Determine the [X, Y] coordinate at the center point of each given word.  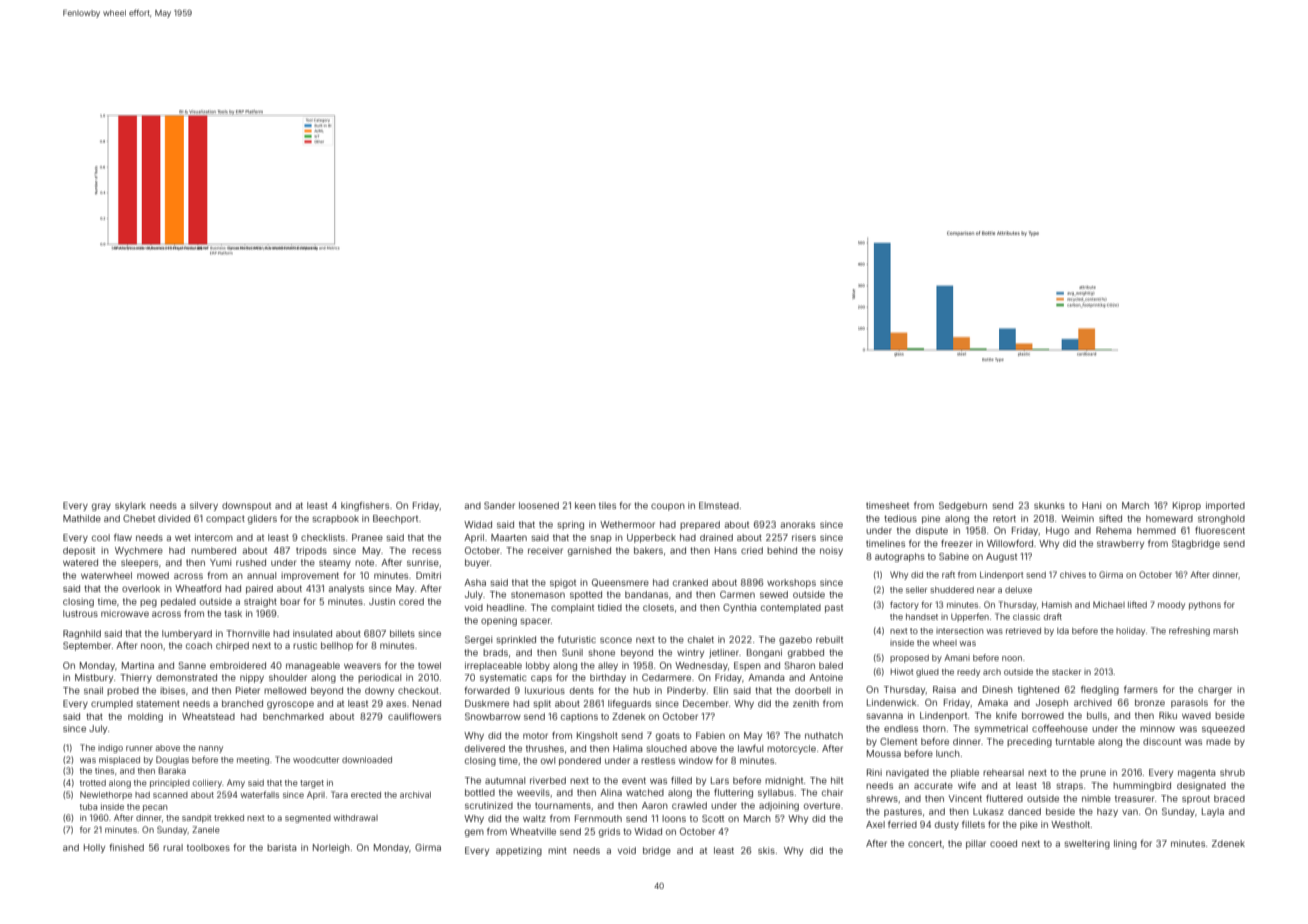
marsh [1225, 631]
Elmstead [719, 505]
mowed [153, 575]
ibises [172, 690]
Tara [339, 794]
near [986, 590]
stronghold [1221, 519]
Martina [138, 665]
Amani [957, 657]
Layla [1213, 812]
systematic [503, 678]
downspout [246, 506]
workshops [791, 583]
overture [822, 805]
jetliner [724, 653]
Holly [94, 848]
